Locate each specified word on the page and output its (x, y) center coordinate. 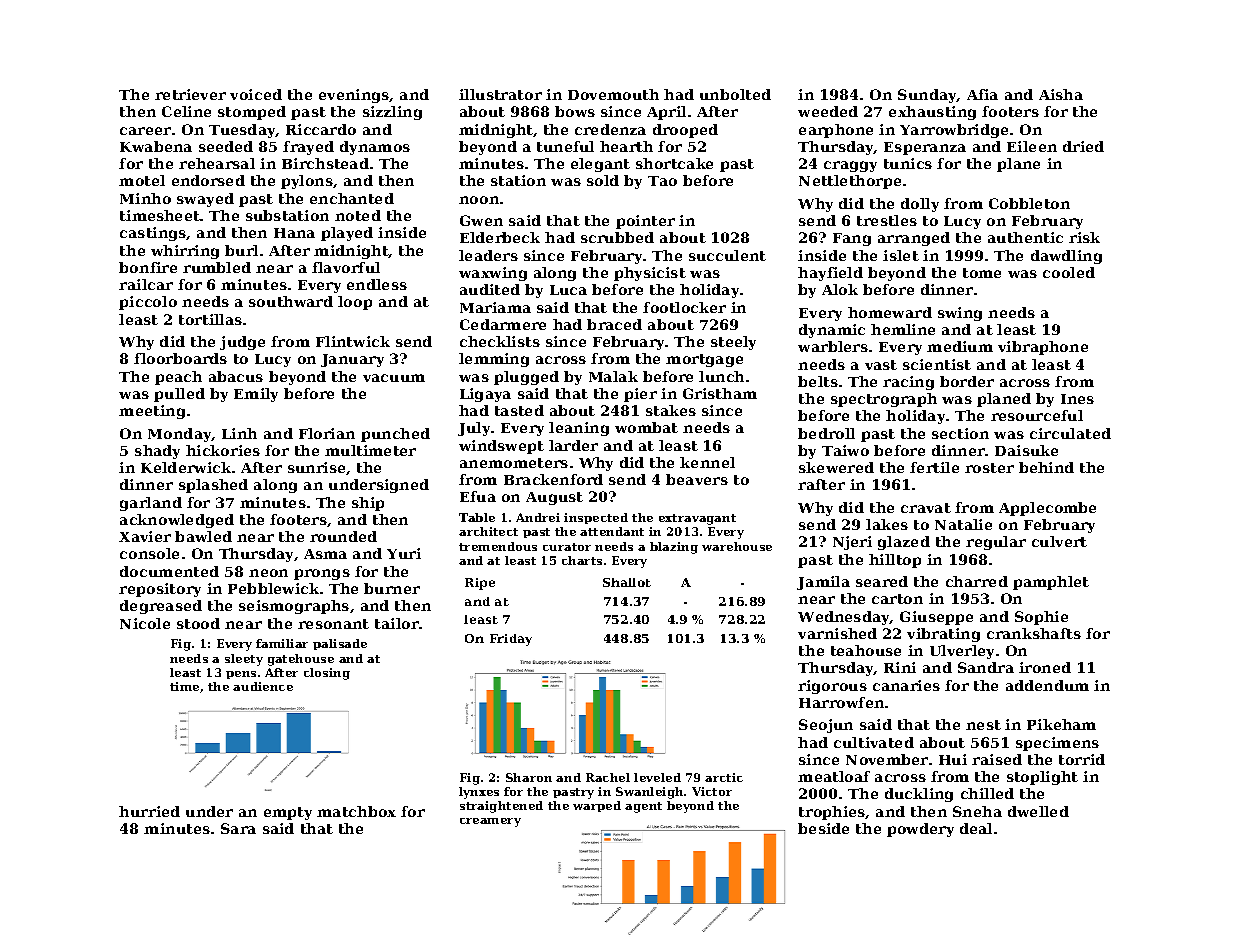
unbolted (735, 94)
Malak (613, 376)
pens (241, 675)
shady (157, 452)
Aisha (1061, 94)
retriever (190, 94)
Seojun (826, 726)
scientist (937, 364)
